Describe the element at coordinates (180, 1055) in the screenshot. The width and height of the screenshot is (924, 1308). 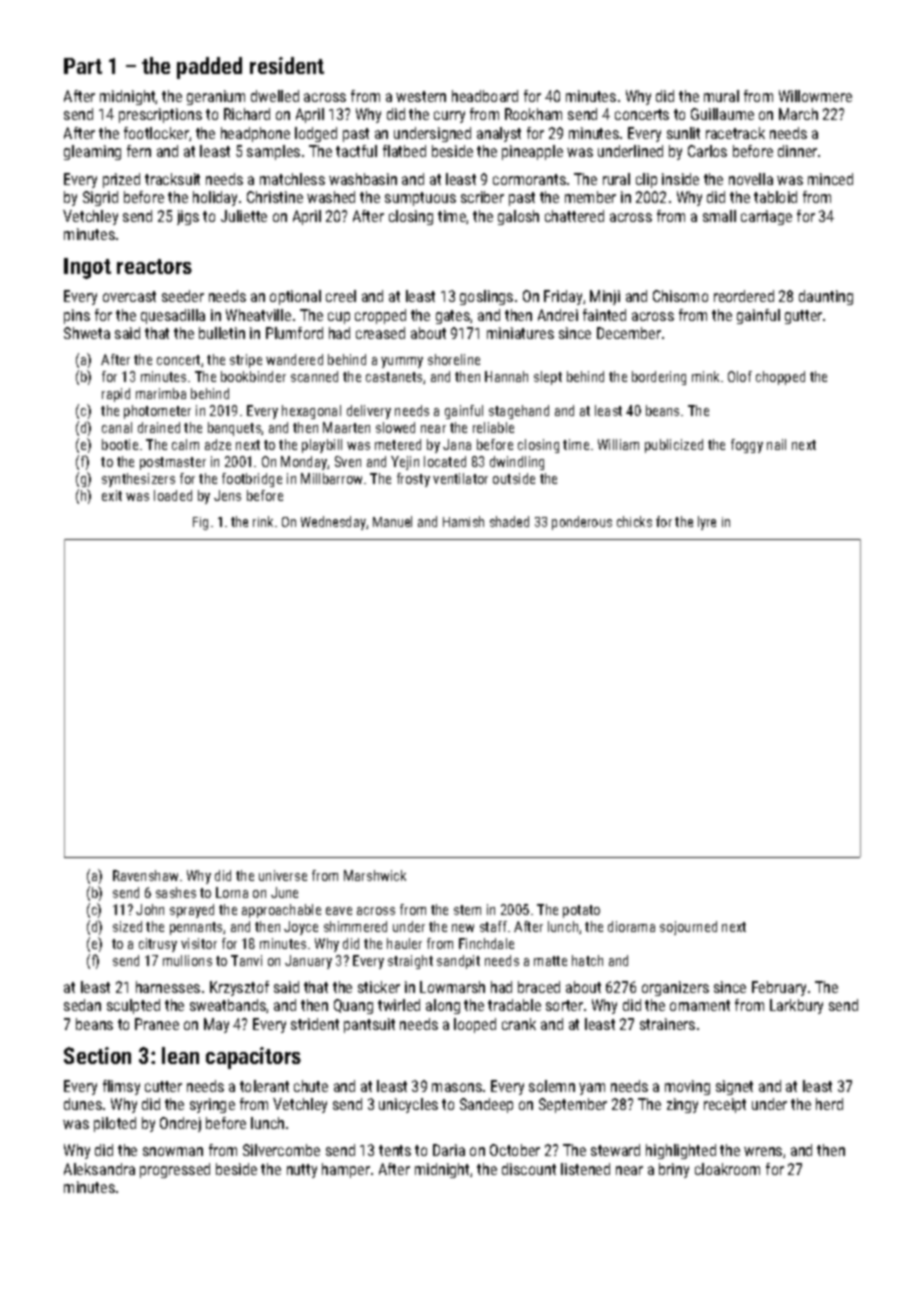
I see `lean` at that location.
